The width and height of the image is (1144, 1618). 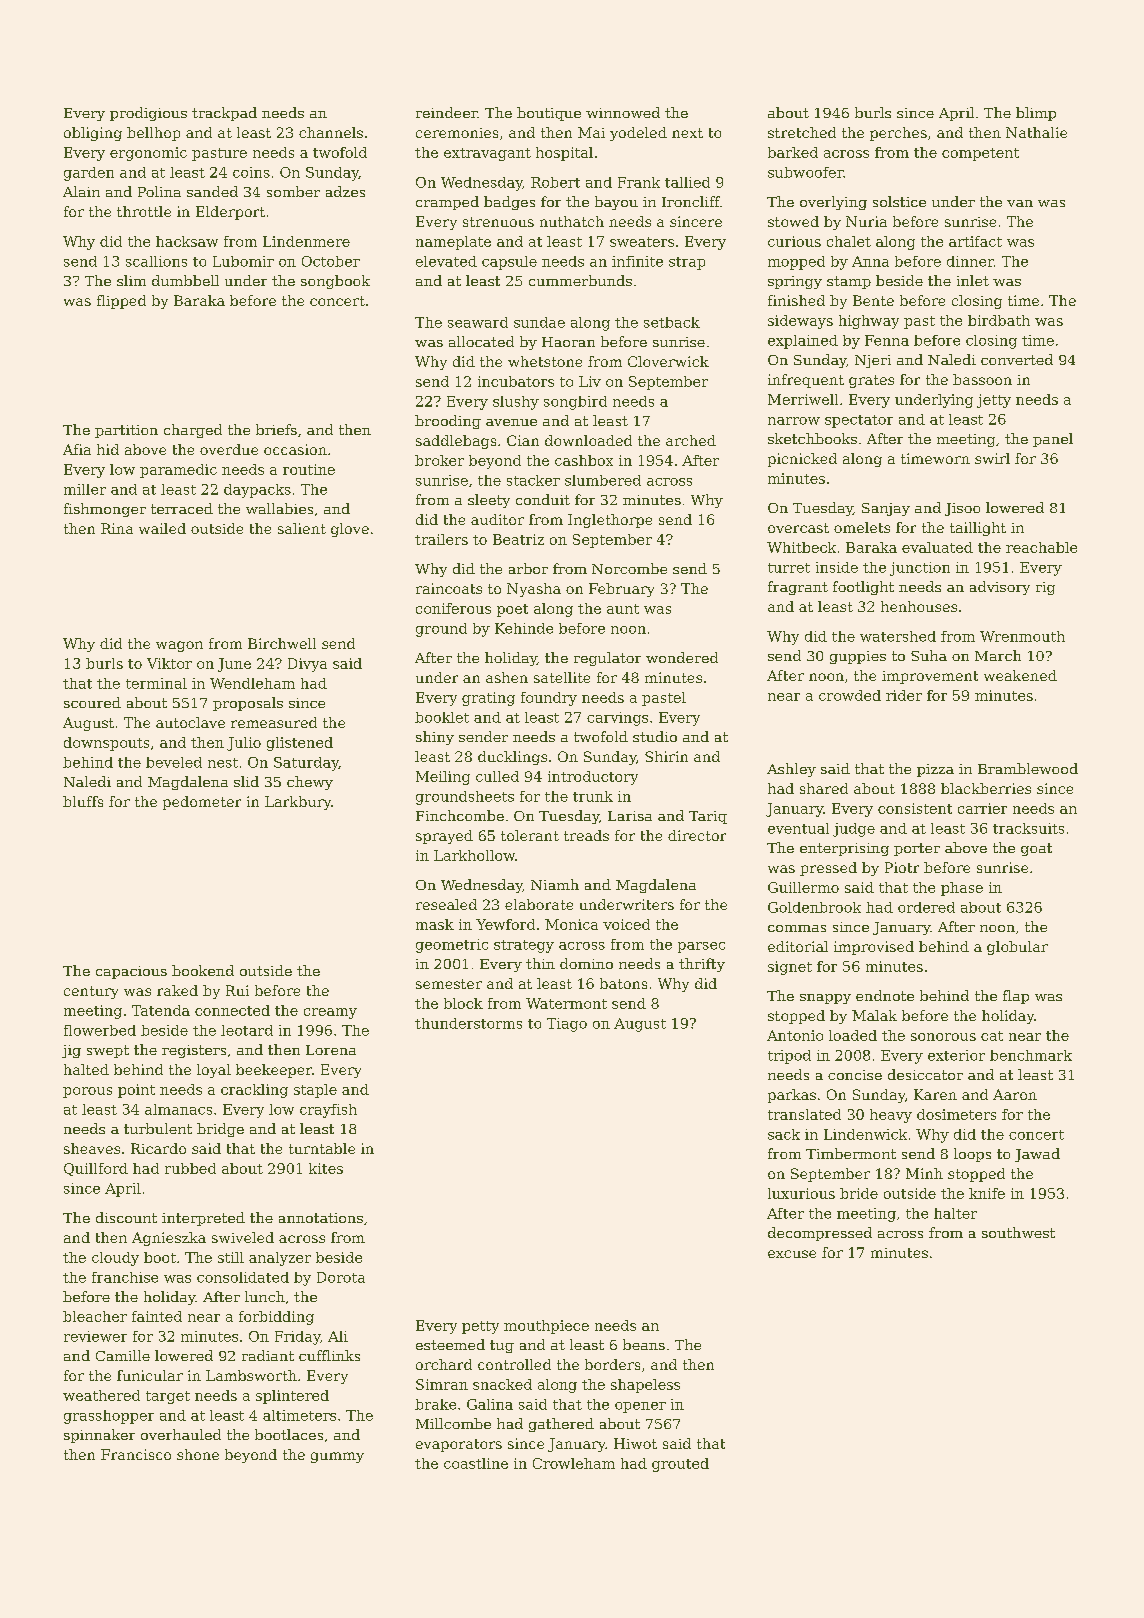 What do you see at coordinates (680, 1465) in the image?
I see `grouted` at bounding box center [680, 1465].
